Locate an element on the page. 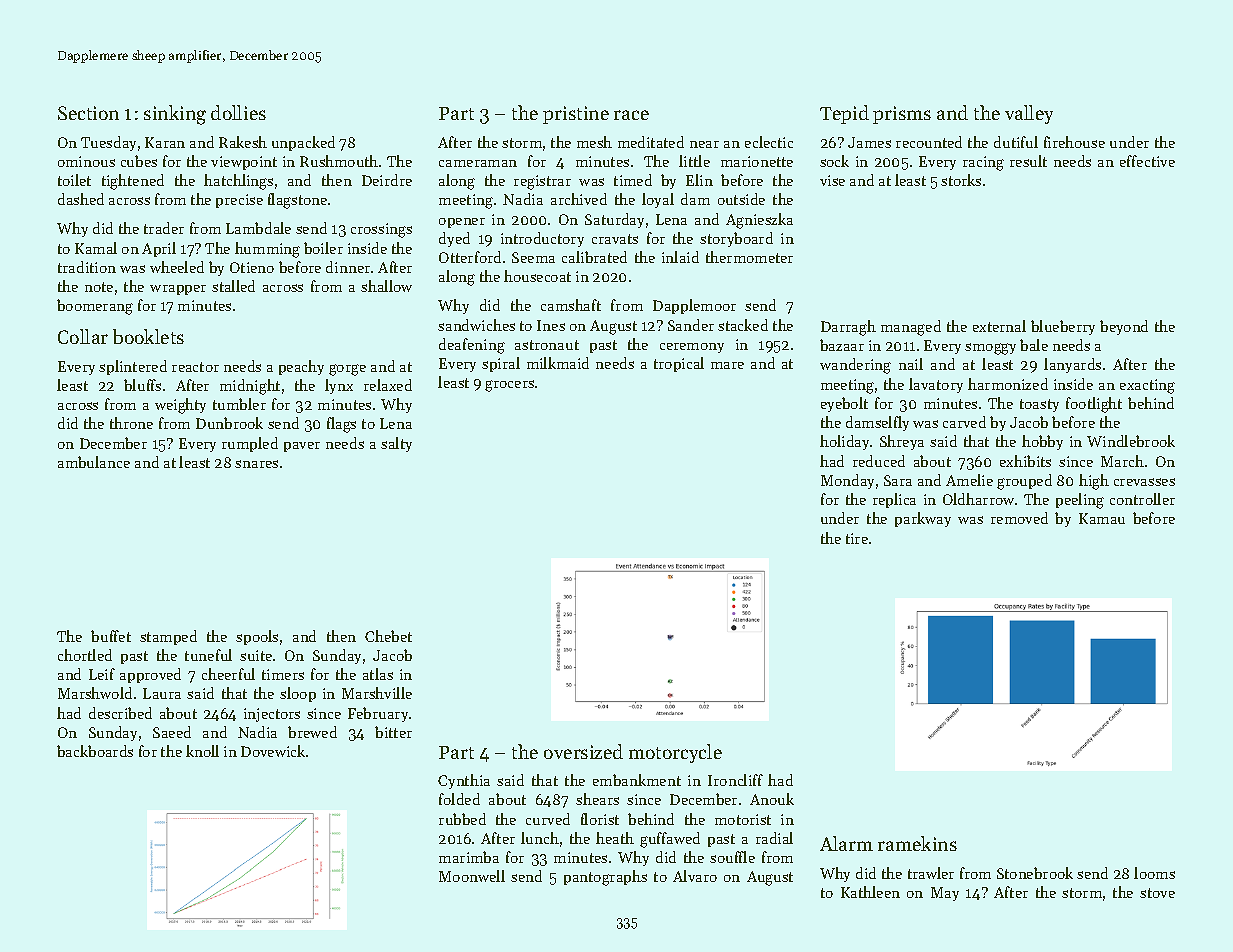  Dunbrook is located at coordinates (229, 423).
